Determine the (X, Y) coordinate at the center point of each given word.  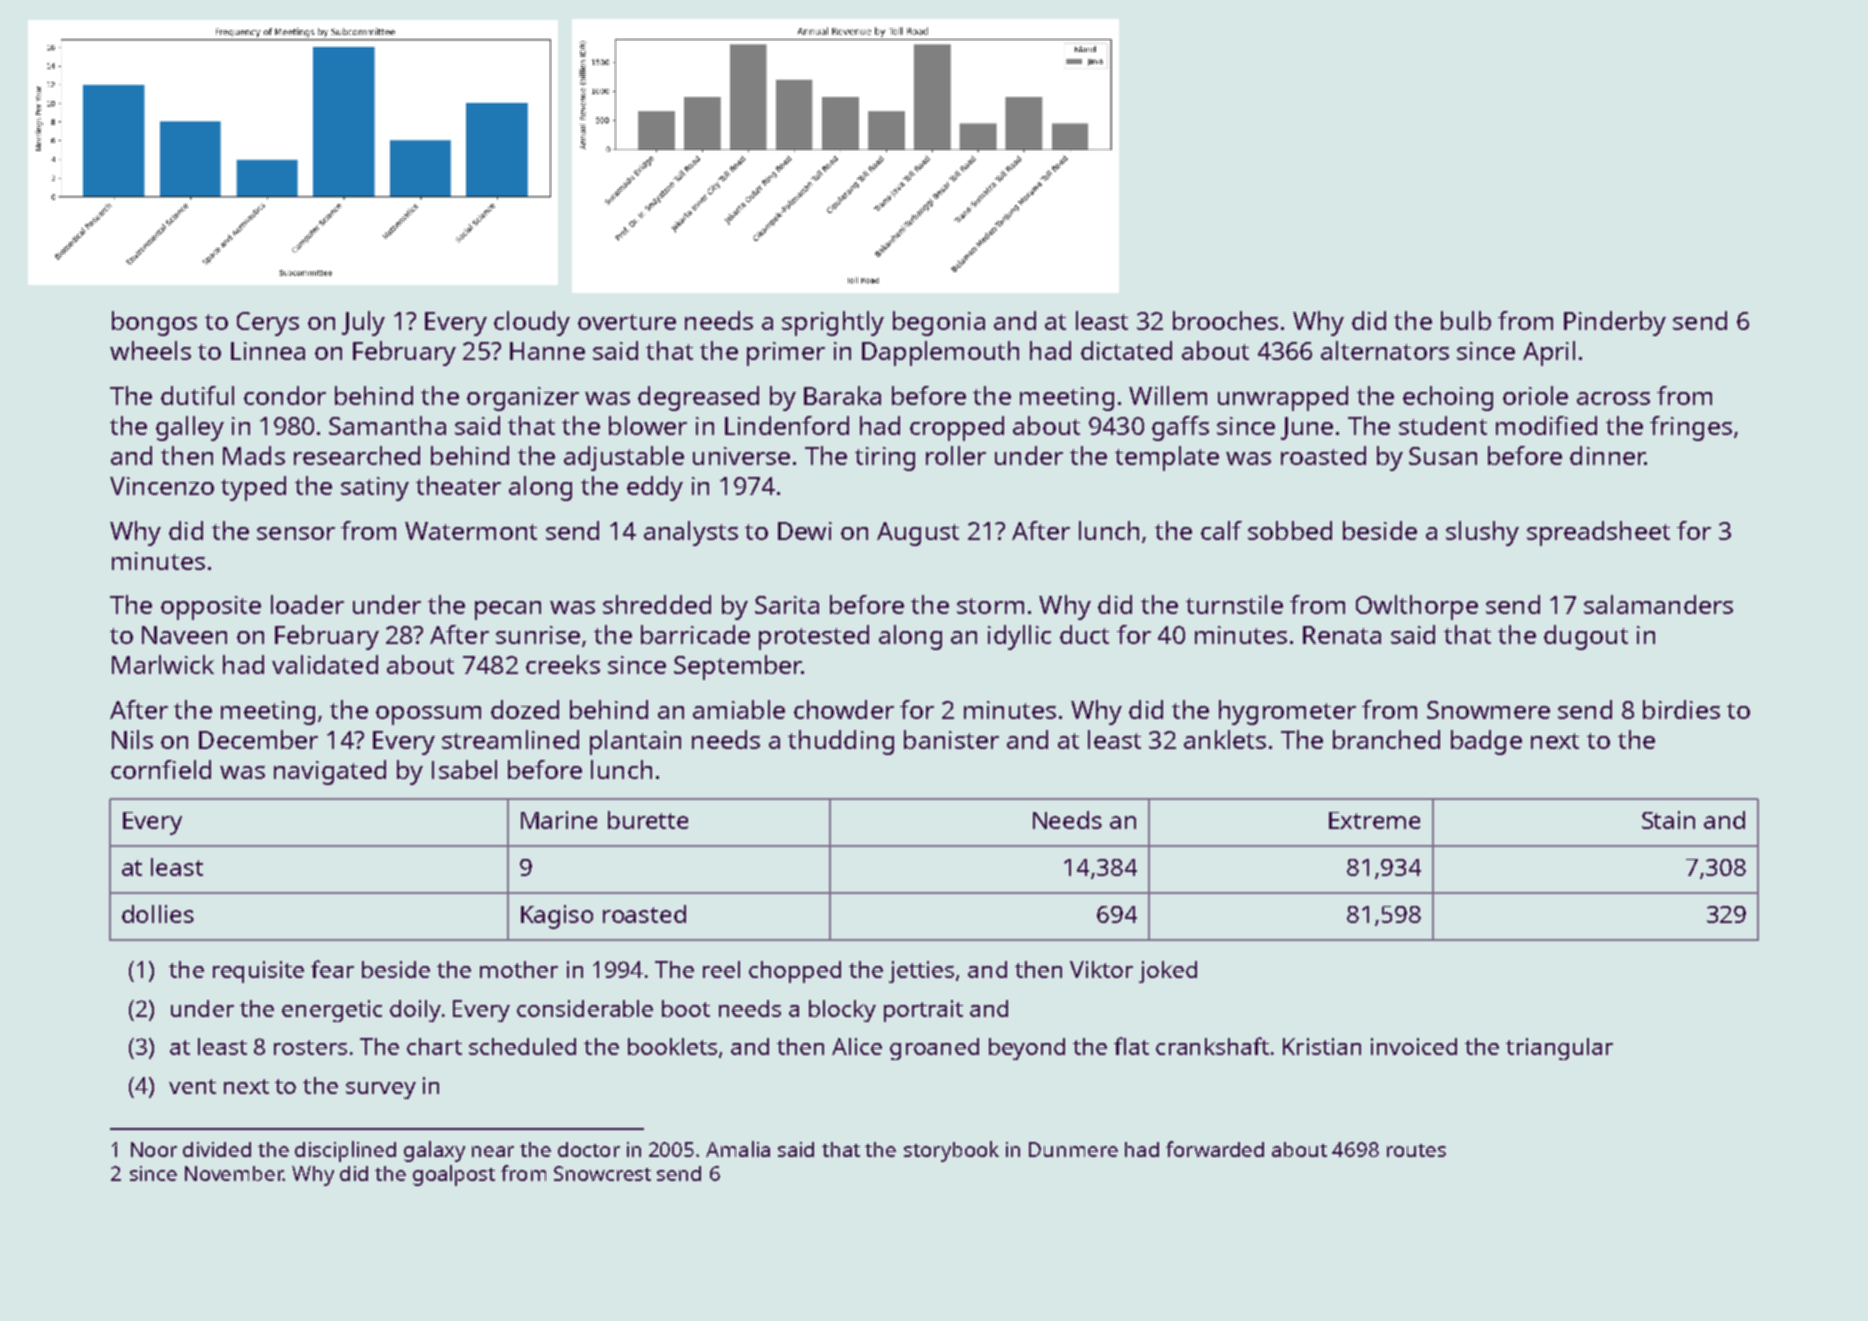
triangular (1559, 1049)
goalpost (454, 1175)
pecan (508, 610)
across (1613, 398)
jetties (921, 972)
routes (1416, 1150)
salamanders (1658, 604)
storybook (951, 1151)
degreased (698, 398)
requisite (258, 972)
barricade (695, 634)
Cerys (268, 324)
